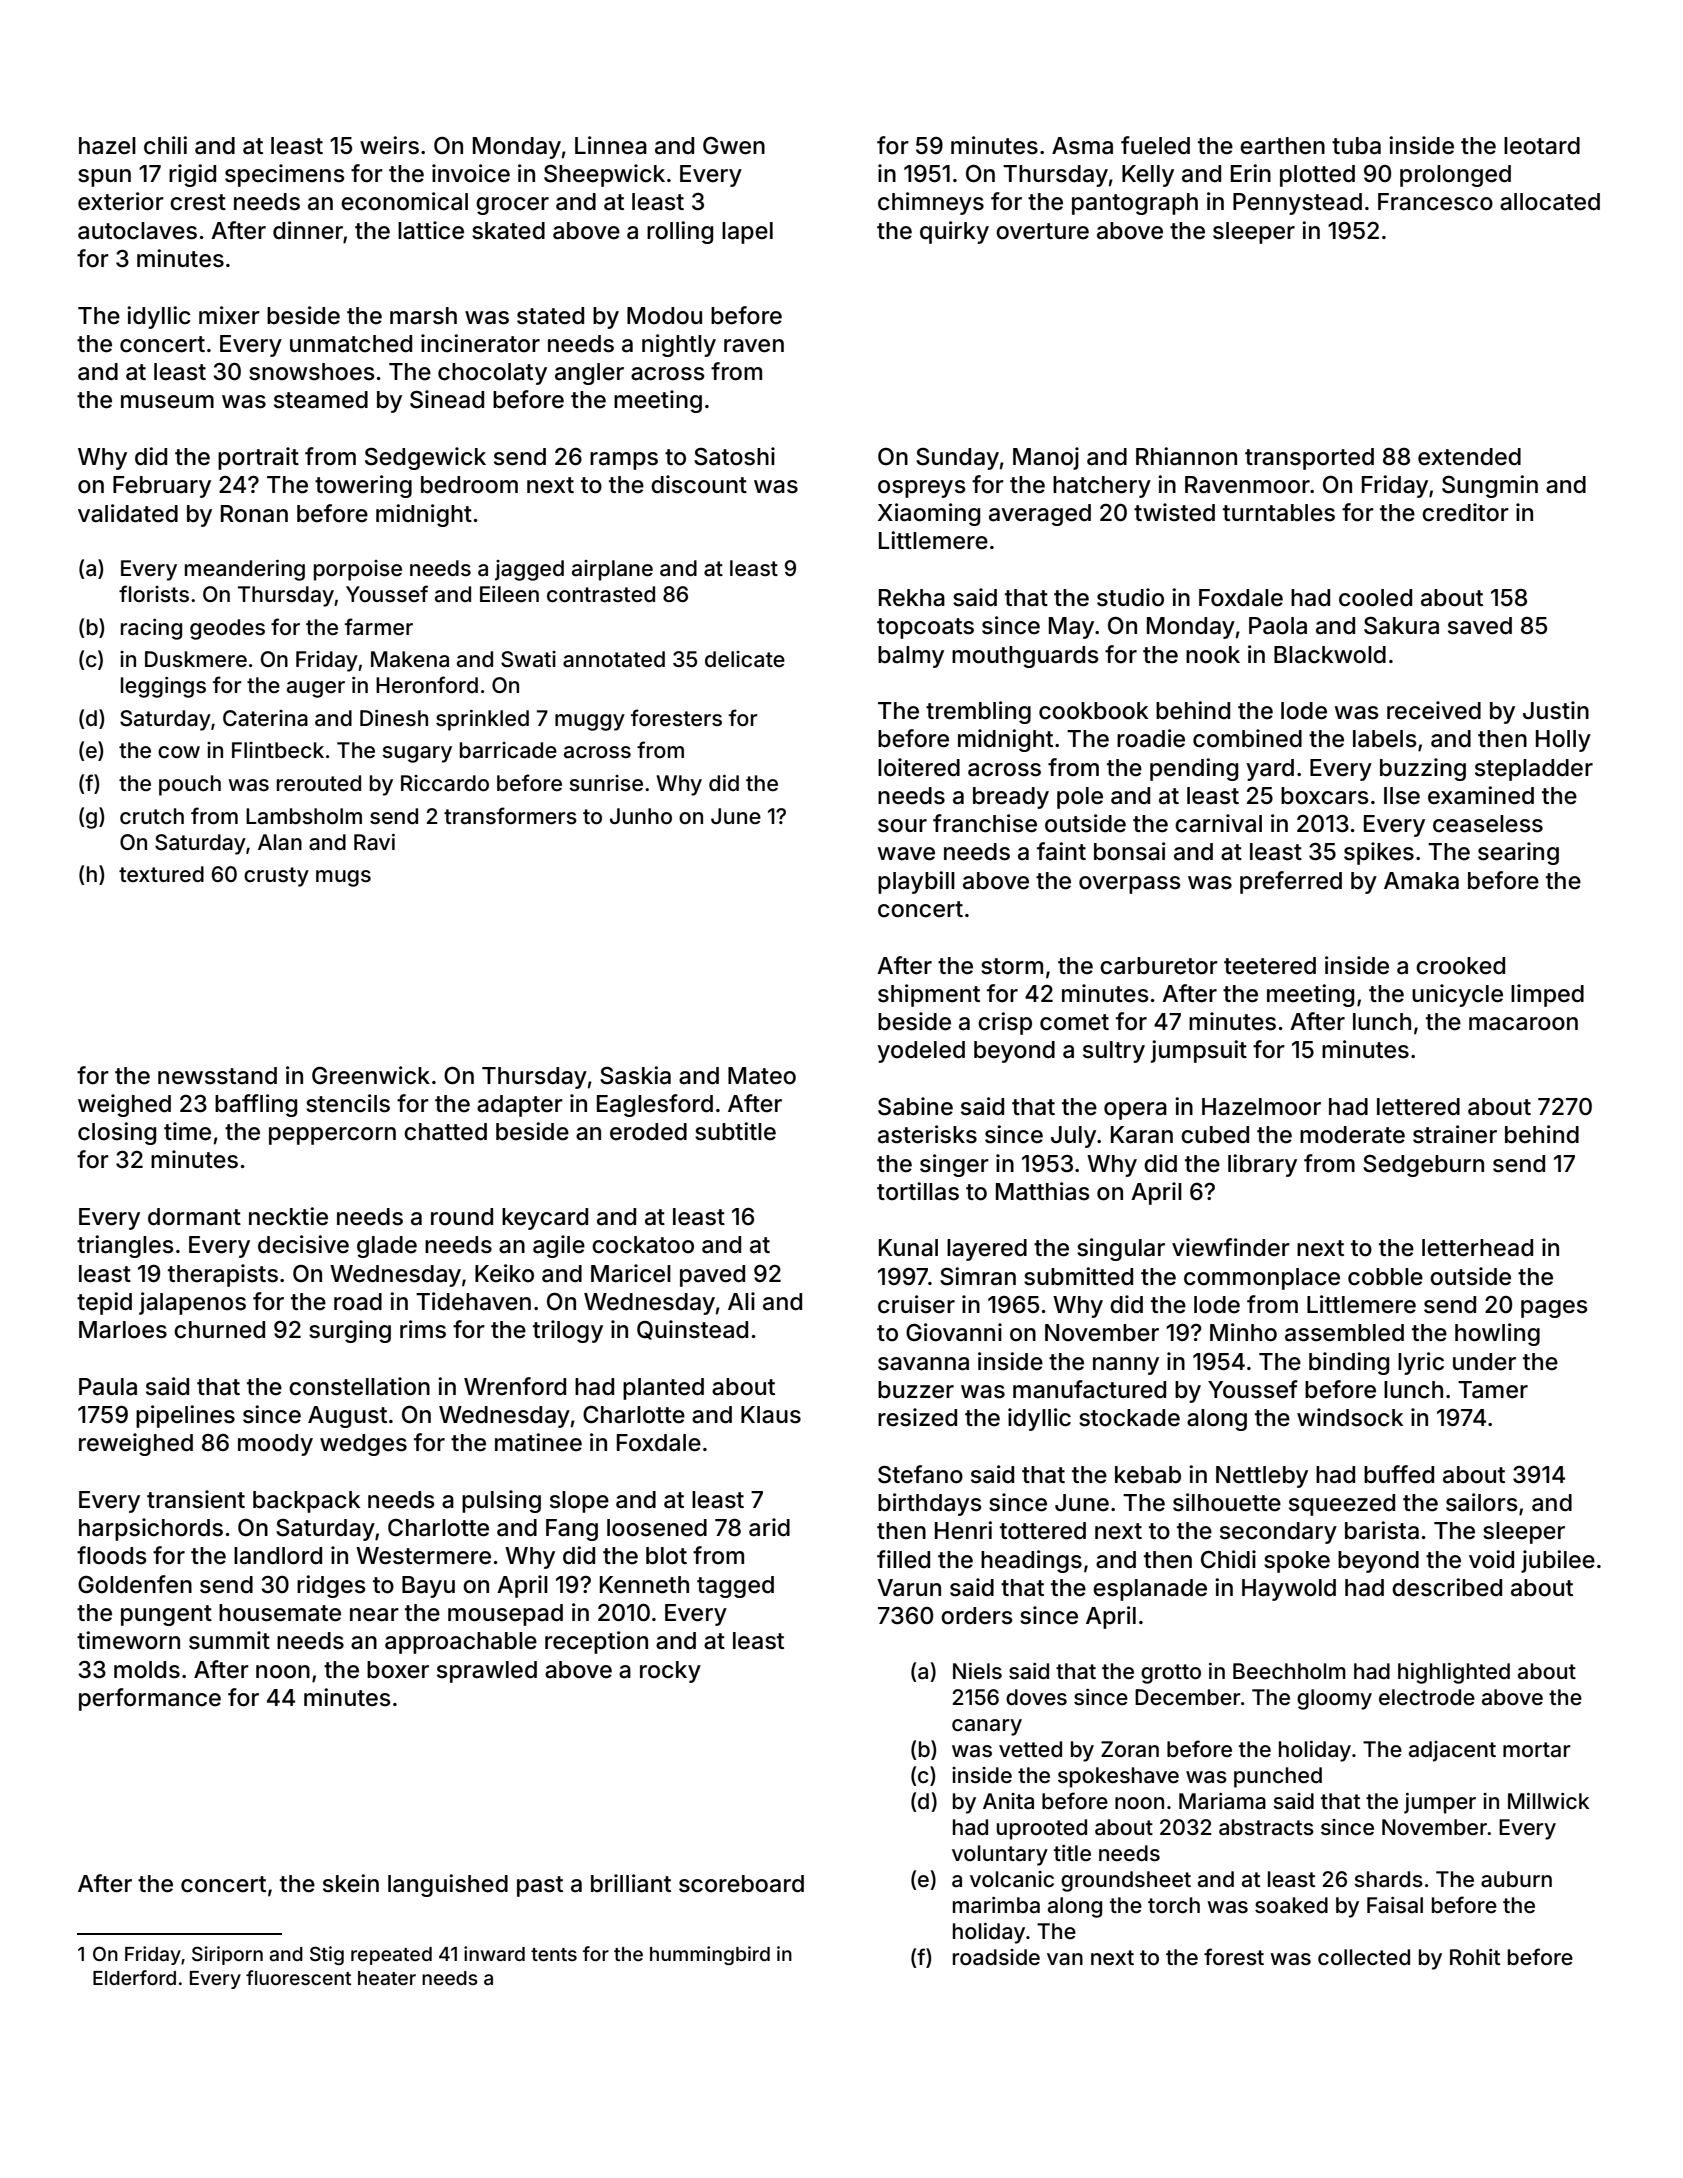  Describe the element at coordinates (1349, 1363) in the screenshot. I see `binding` at that location.
